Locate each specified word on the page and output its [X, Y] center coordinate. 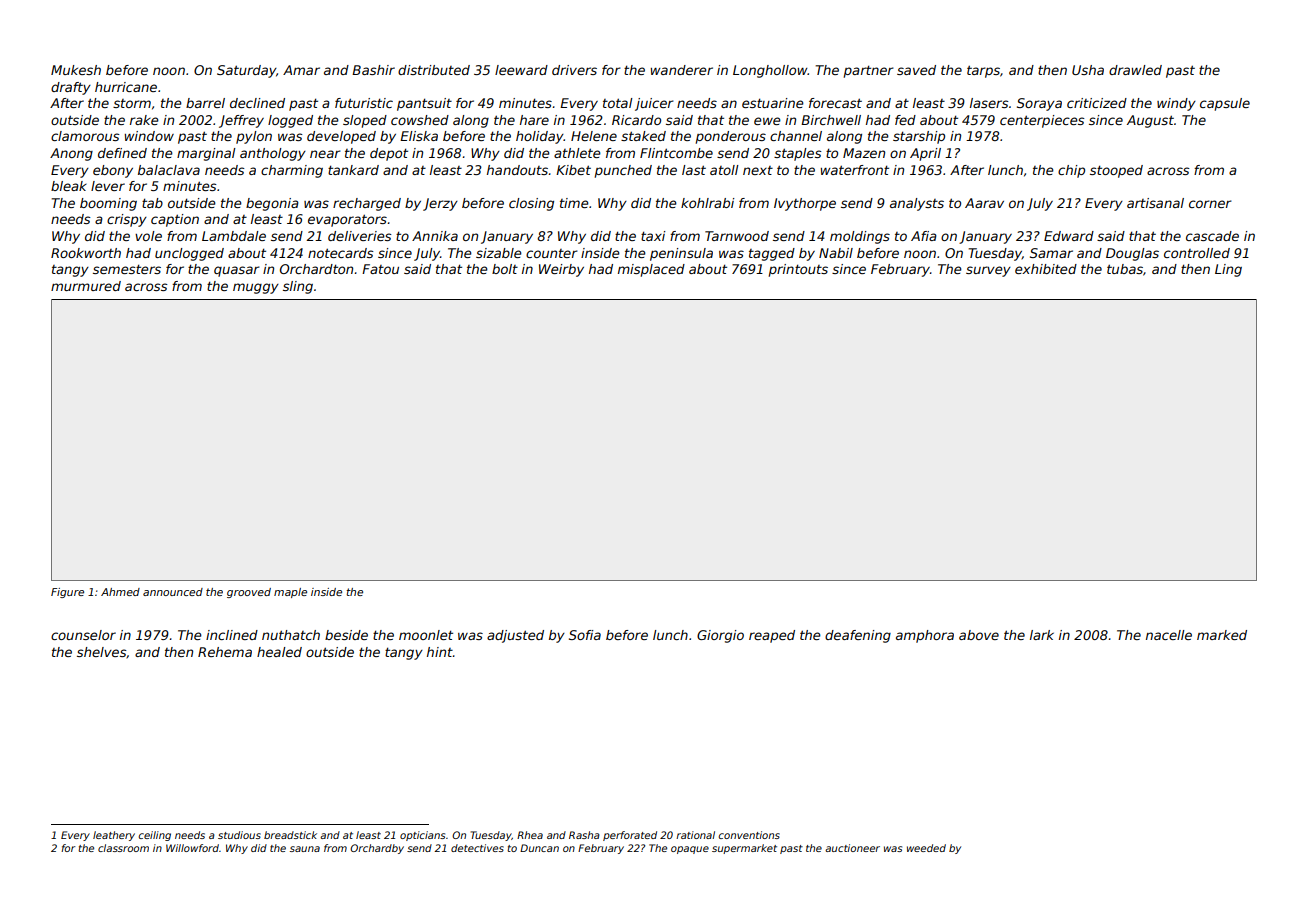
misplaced [651, 270]
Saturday [246, 71]
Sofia [585, 635]
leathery [114, 836]
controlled [1197, 253]
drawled [1135, 70]
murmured [86, 286]
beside [346, 635]
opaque [690, 850]
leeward [521, 70]
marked [1222, 635]
